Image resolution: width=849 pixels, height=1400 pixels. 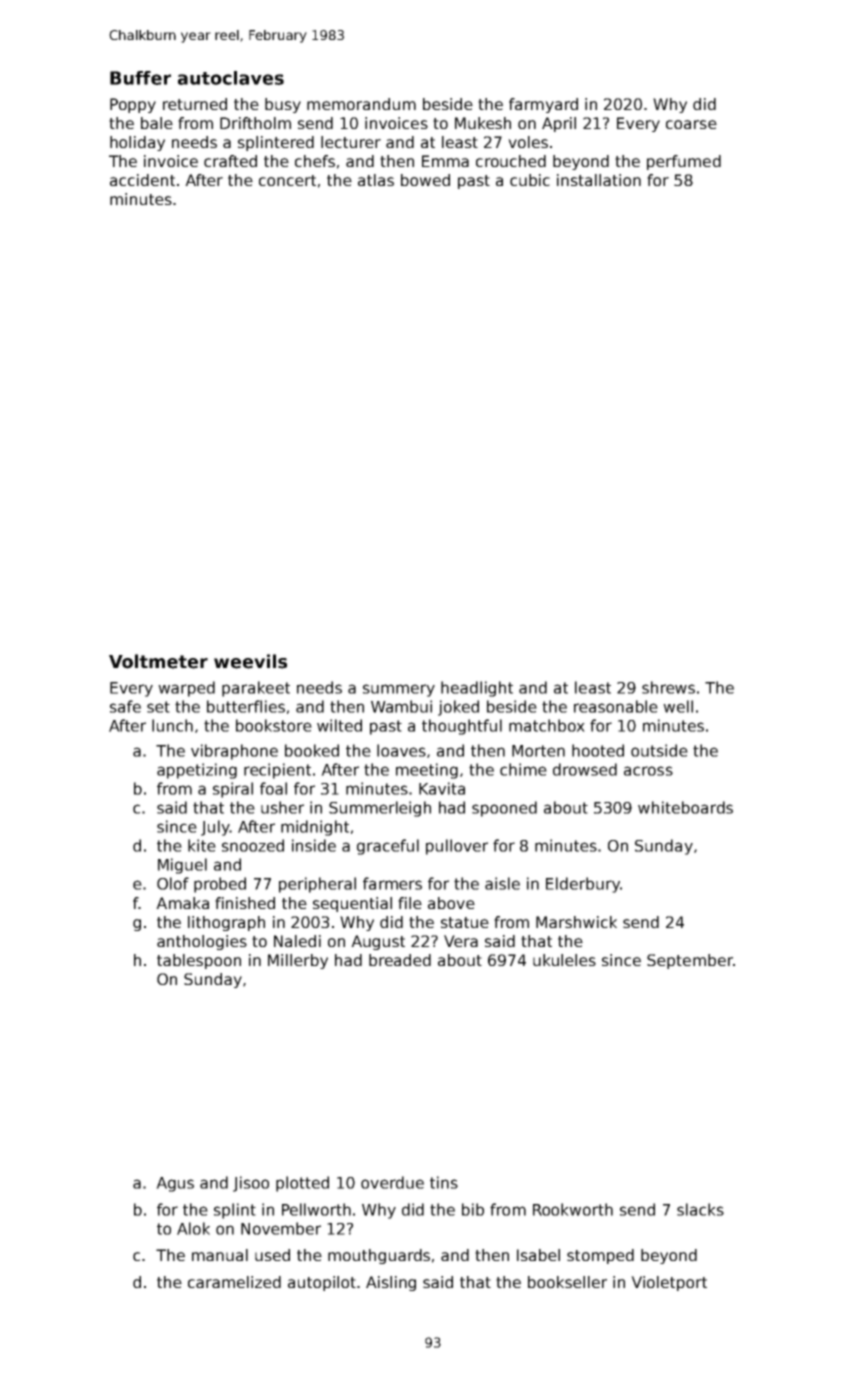 What do you see at coordinates (477, 689) in the screenshot?
I see `headlight` at bounding box center [477, 689].
